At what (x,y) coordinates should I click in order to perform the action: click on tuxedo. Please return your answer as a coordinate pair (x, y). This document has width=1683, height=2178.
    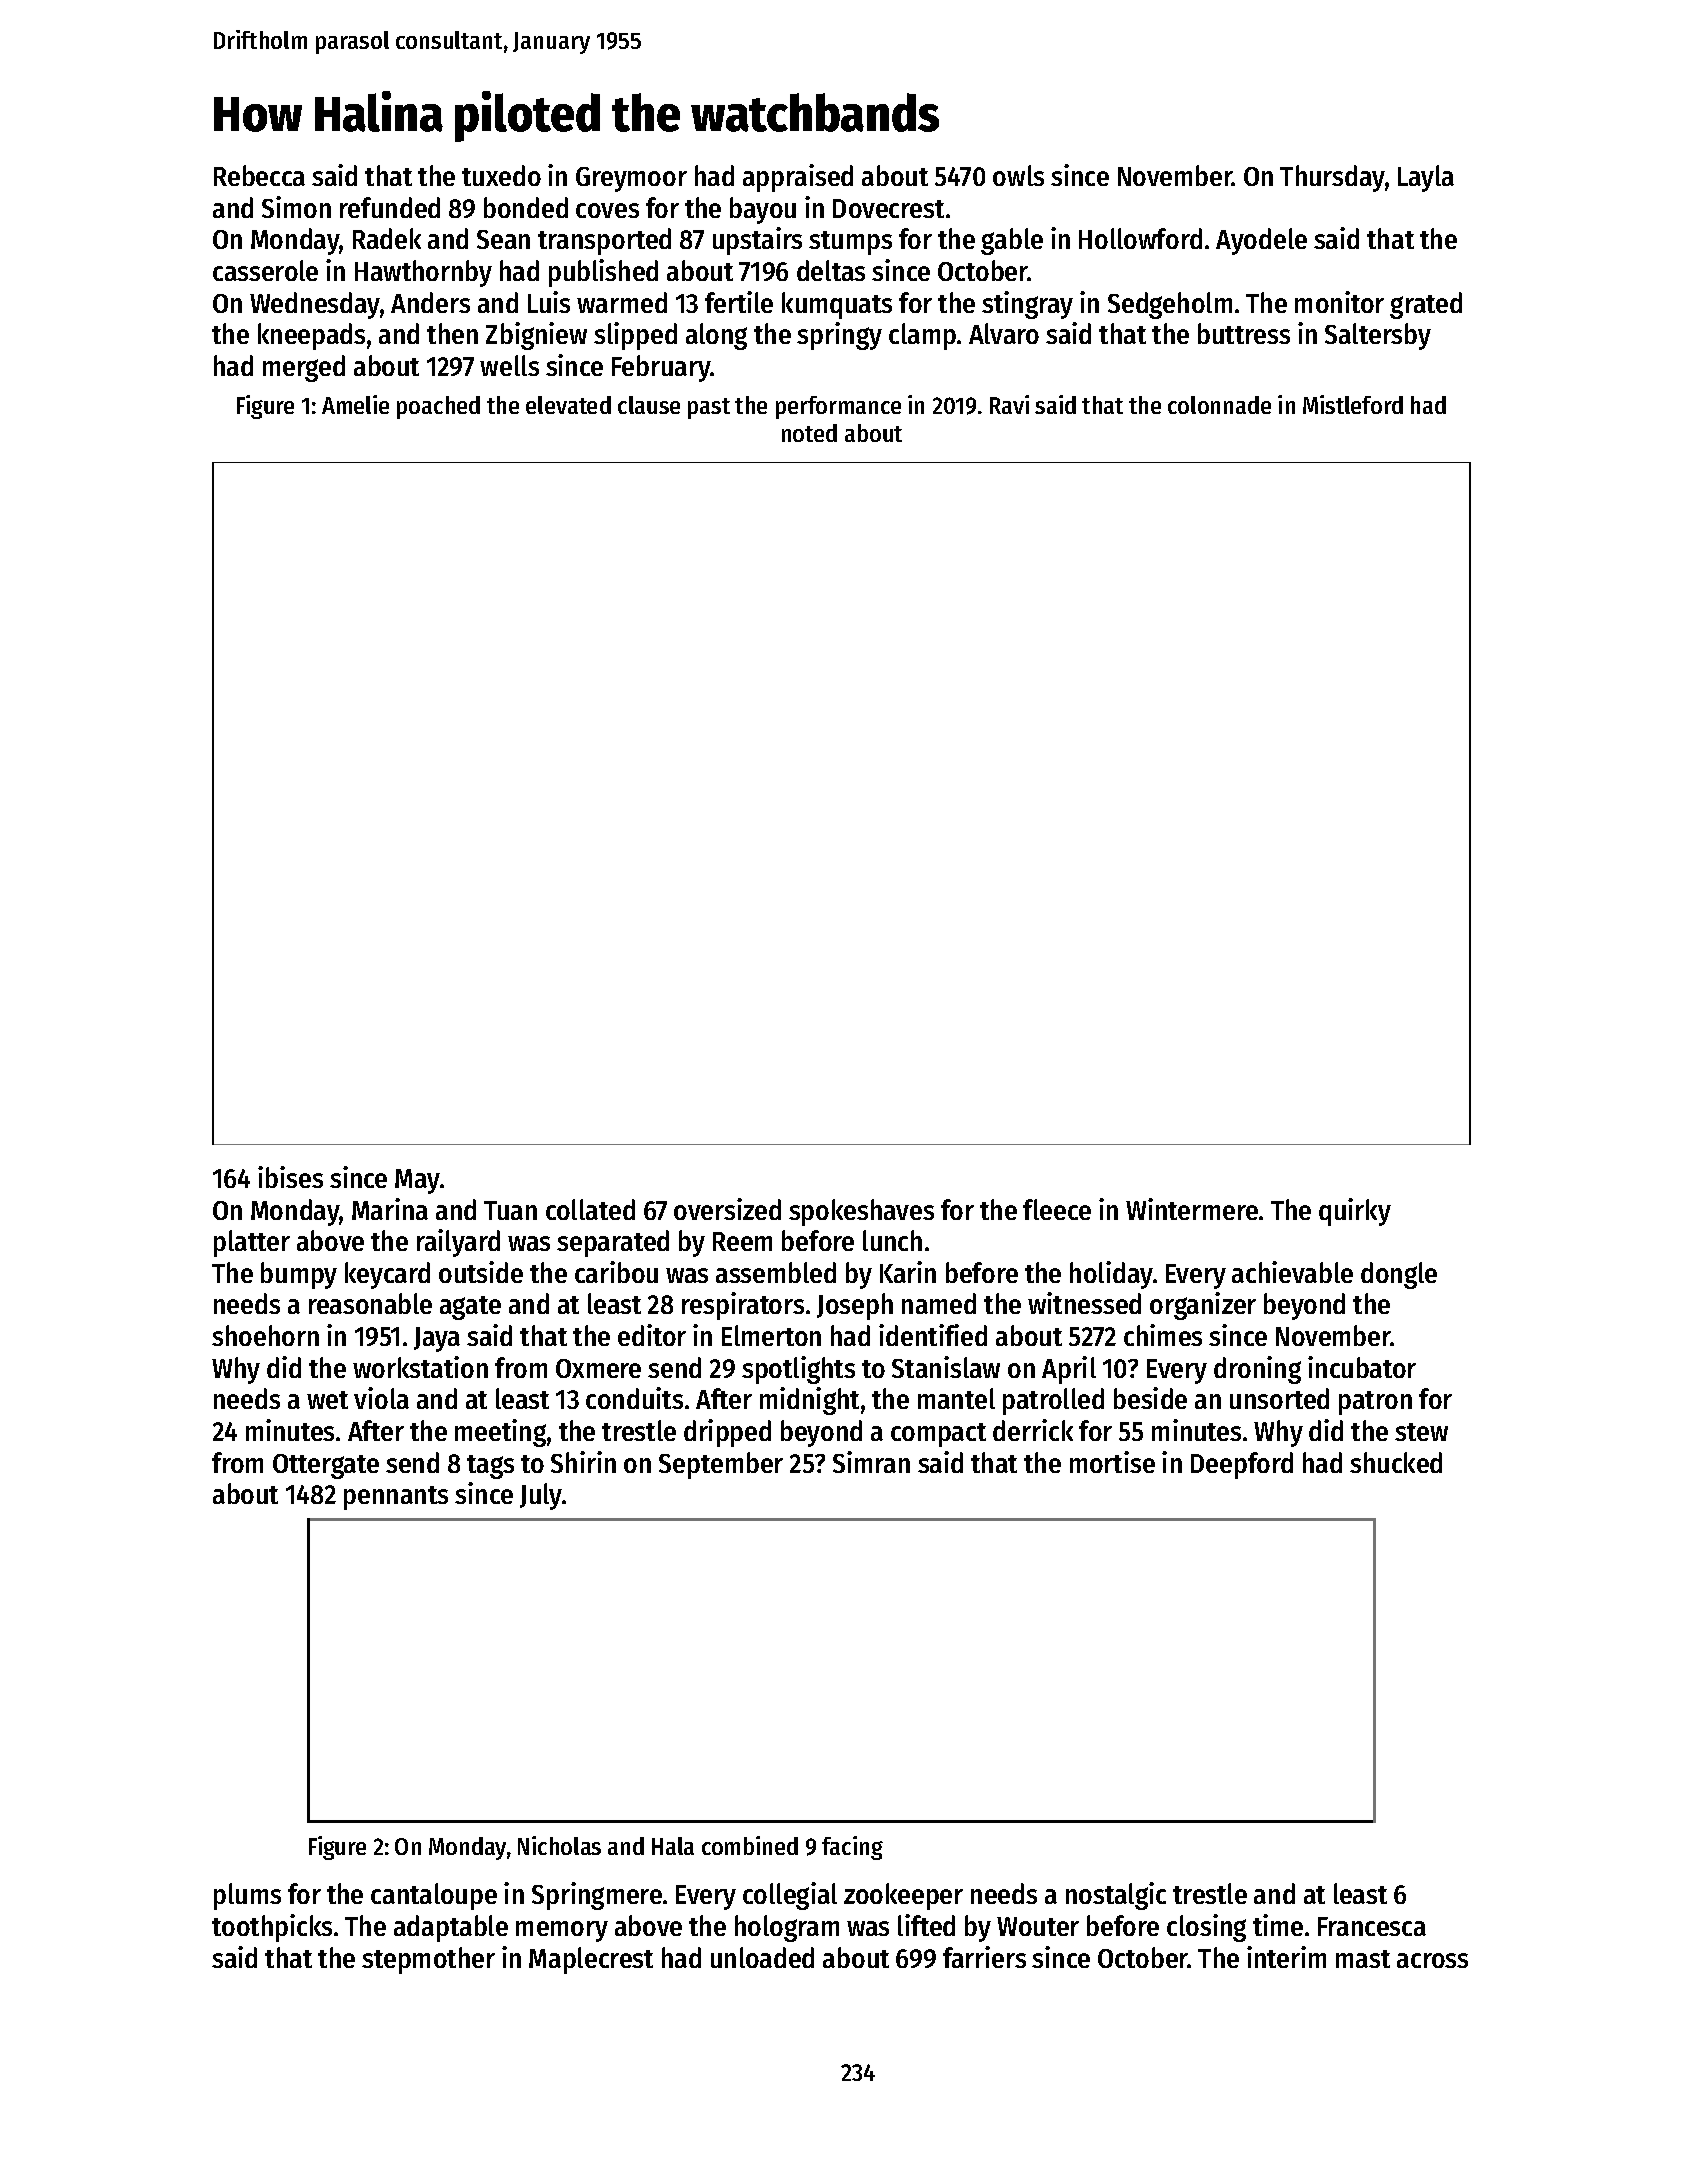
    Looking at the image, I should click on (501, 175).
